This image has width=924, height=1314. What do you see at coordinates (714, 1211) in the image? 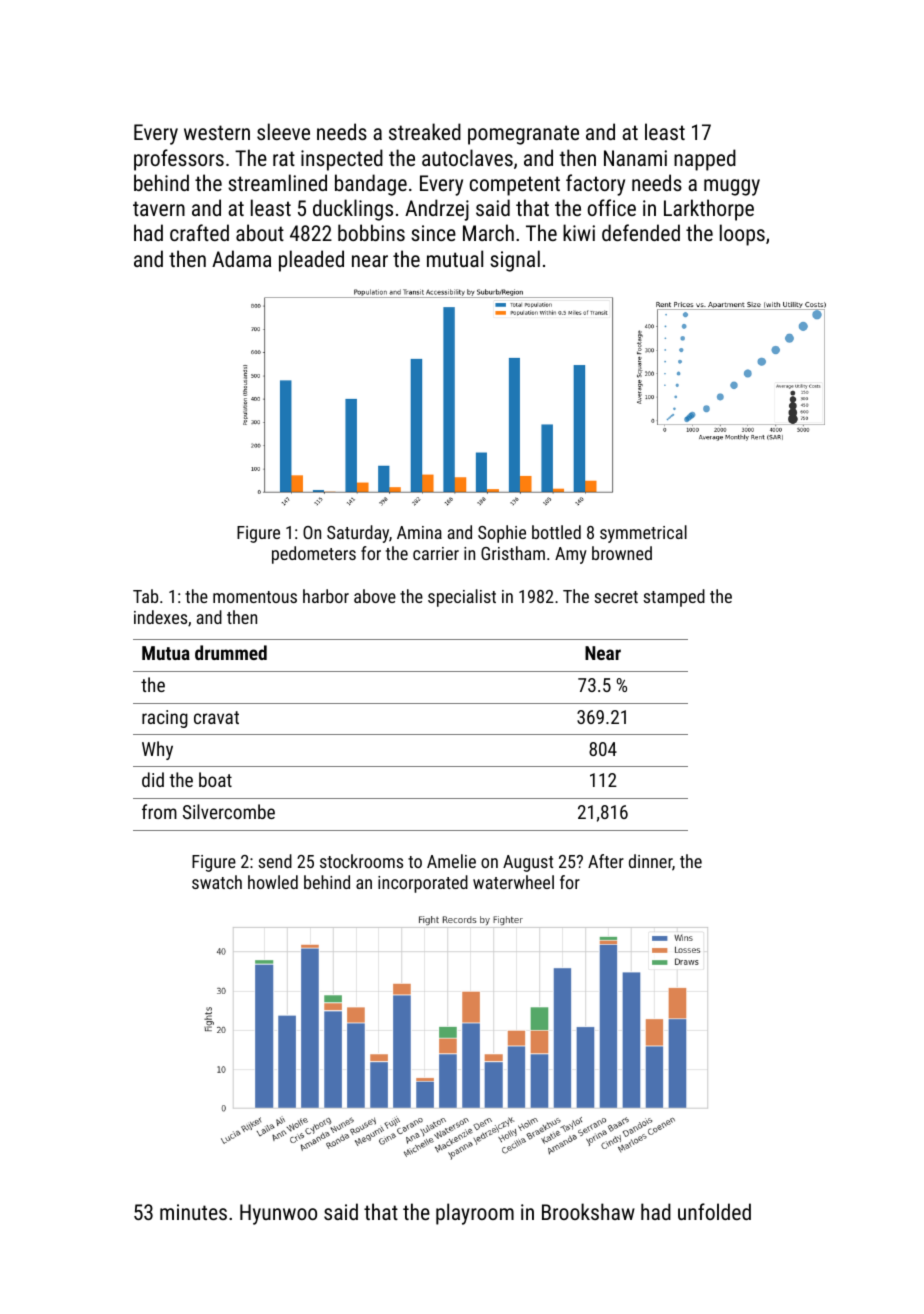
I see `unfolded` at bounding box center [714, 1211].
